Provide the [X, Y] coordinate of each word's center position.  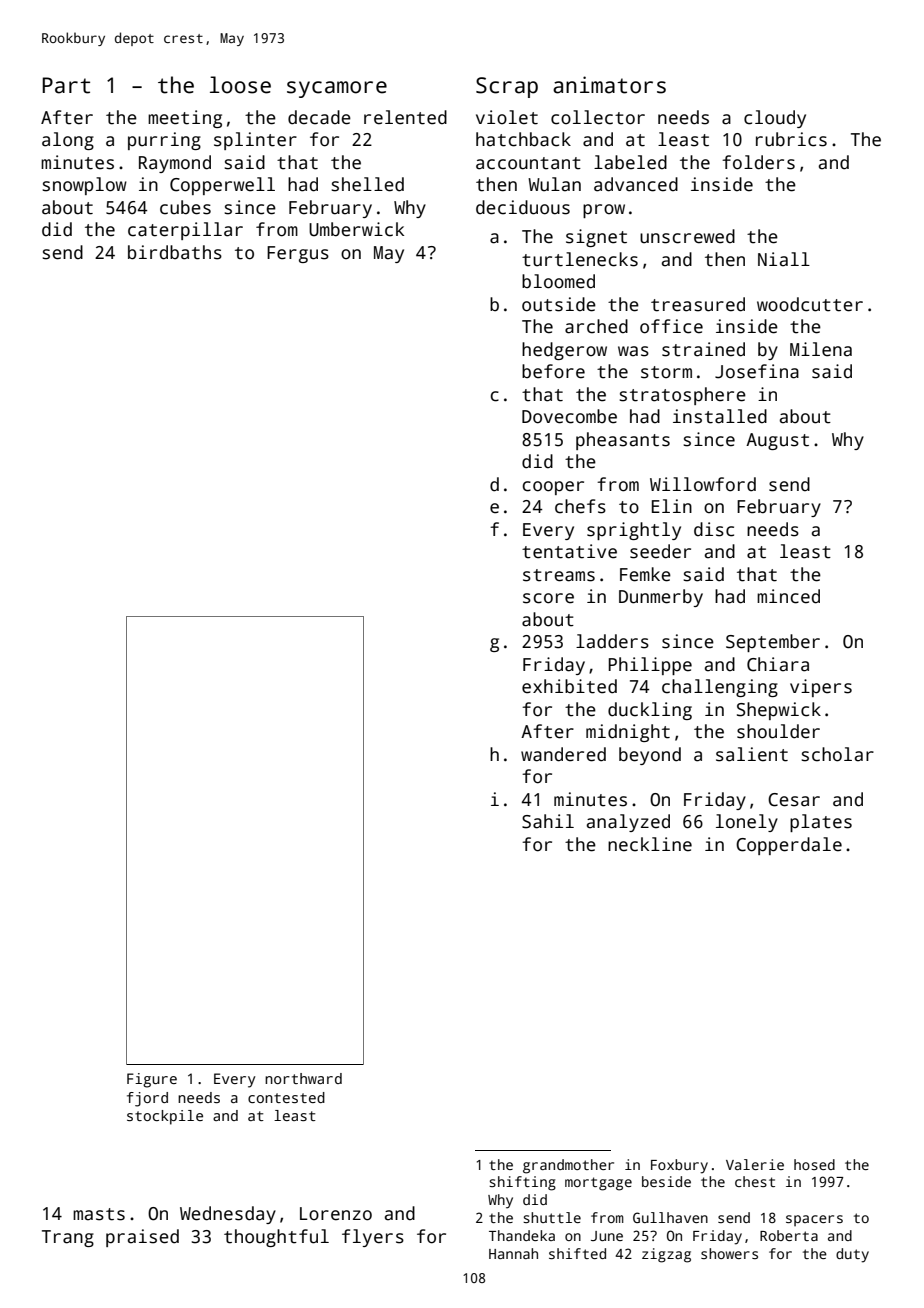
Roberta [789, 1235]
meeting [185, 119]
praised [142, 1238]
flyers [373, 1238]
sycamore [337, 89]
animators [609, 85]
